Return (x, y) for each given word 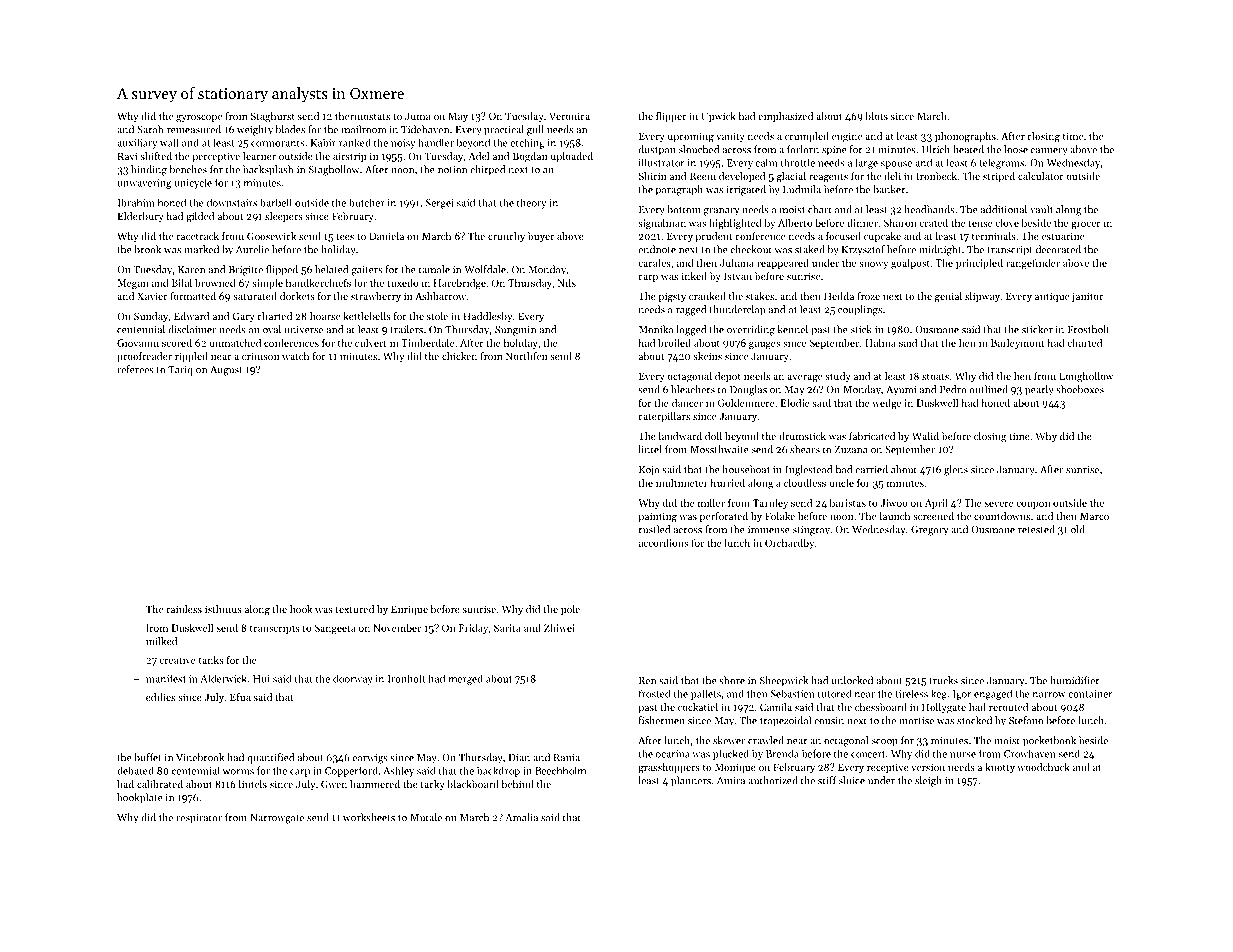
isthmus (223, 609)
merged (466, 679)
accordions (663, 543)
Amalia (522, 817)
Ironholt (406, 678)
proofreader (144, 357)
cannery (1049, 152)
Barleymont (1018, 344)
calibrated (160, 784)
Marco (1094, 516)
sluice (852, 780)
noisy (403, 144)
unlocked (852, 680)
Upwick (719, 117)
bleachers (693, 389)
